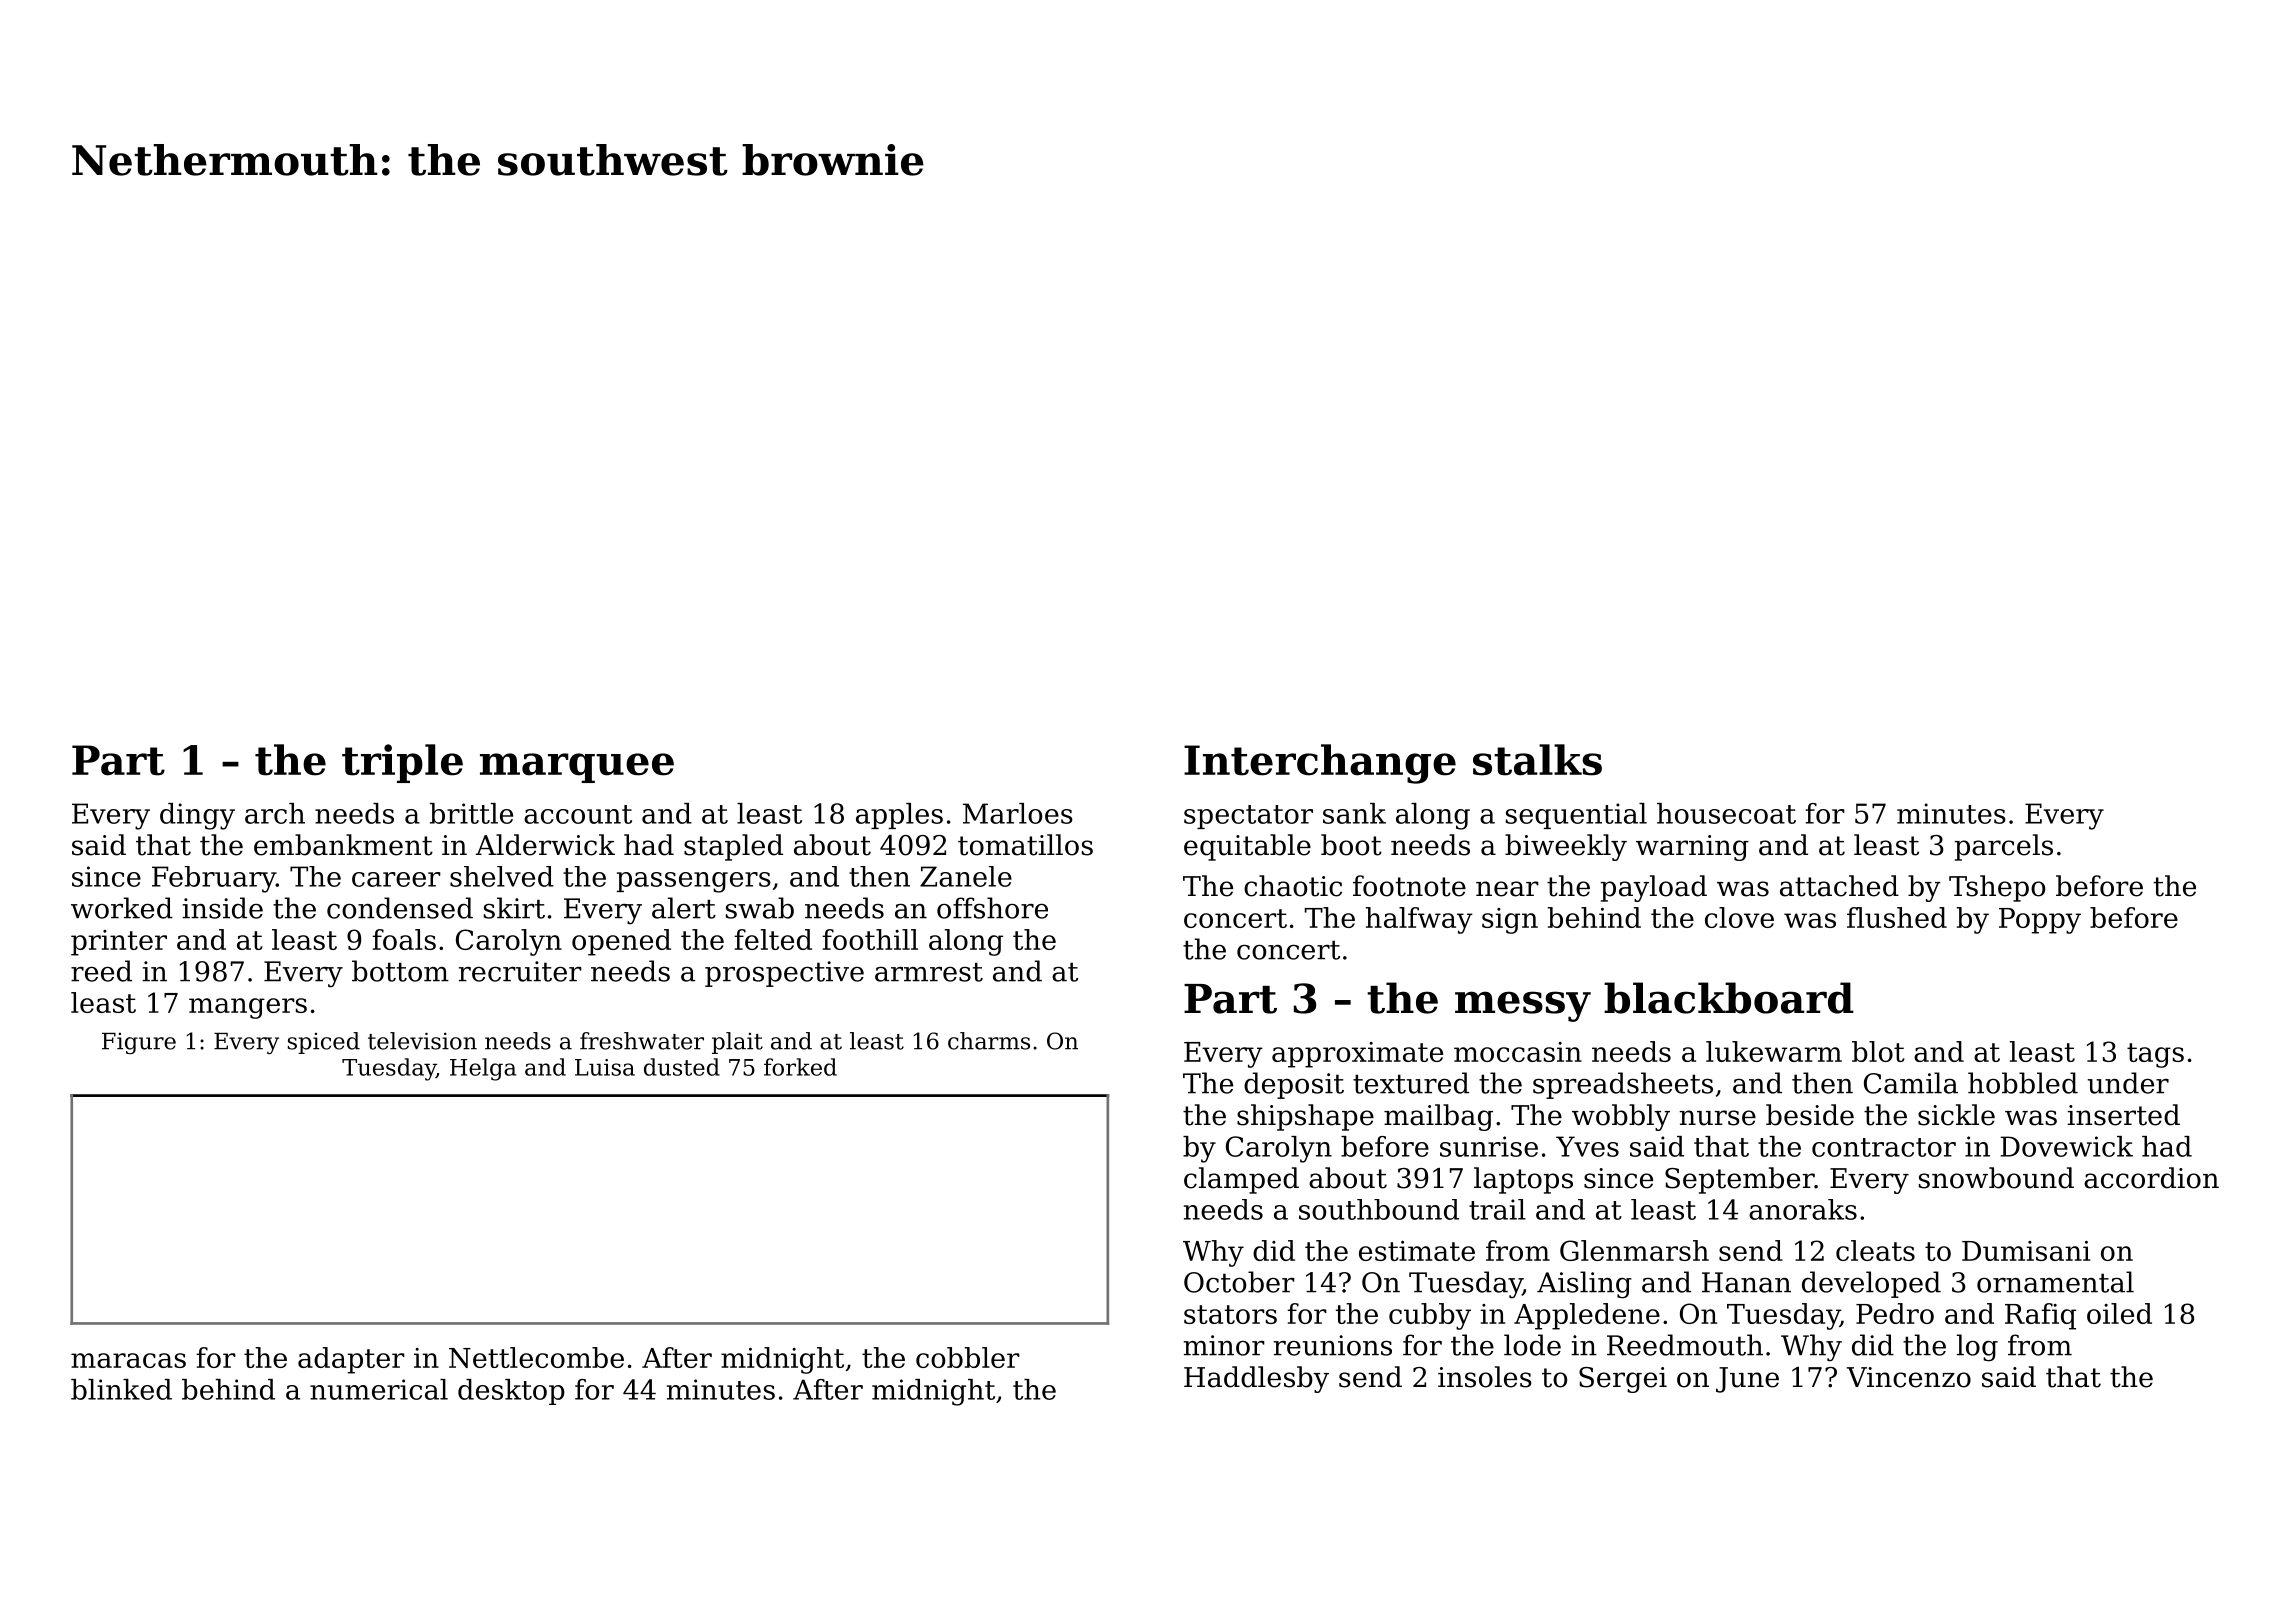  Describe the element at coordinates (1729, 998) in the page. I see `blackboard` at that location.
